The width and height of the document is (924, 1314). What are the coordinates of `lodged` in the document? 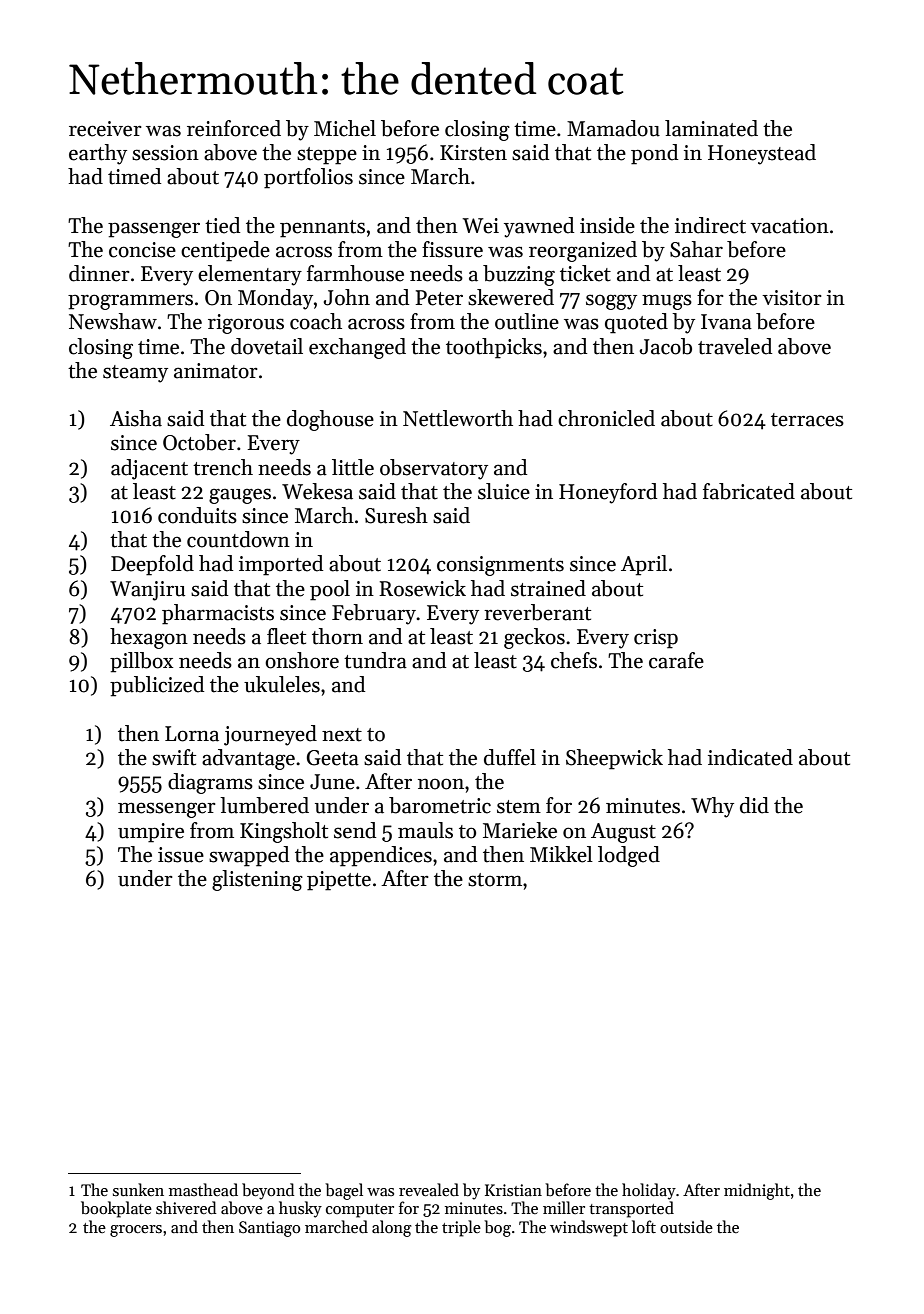 It's located at (629, 856).
